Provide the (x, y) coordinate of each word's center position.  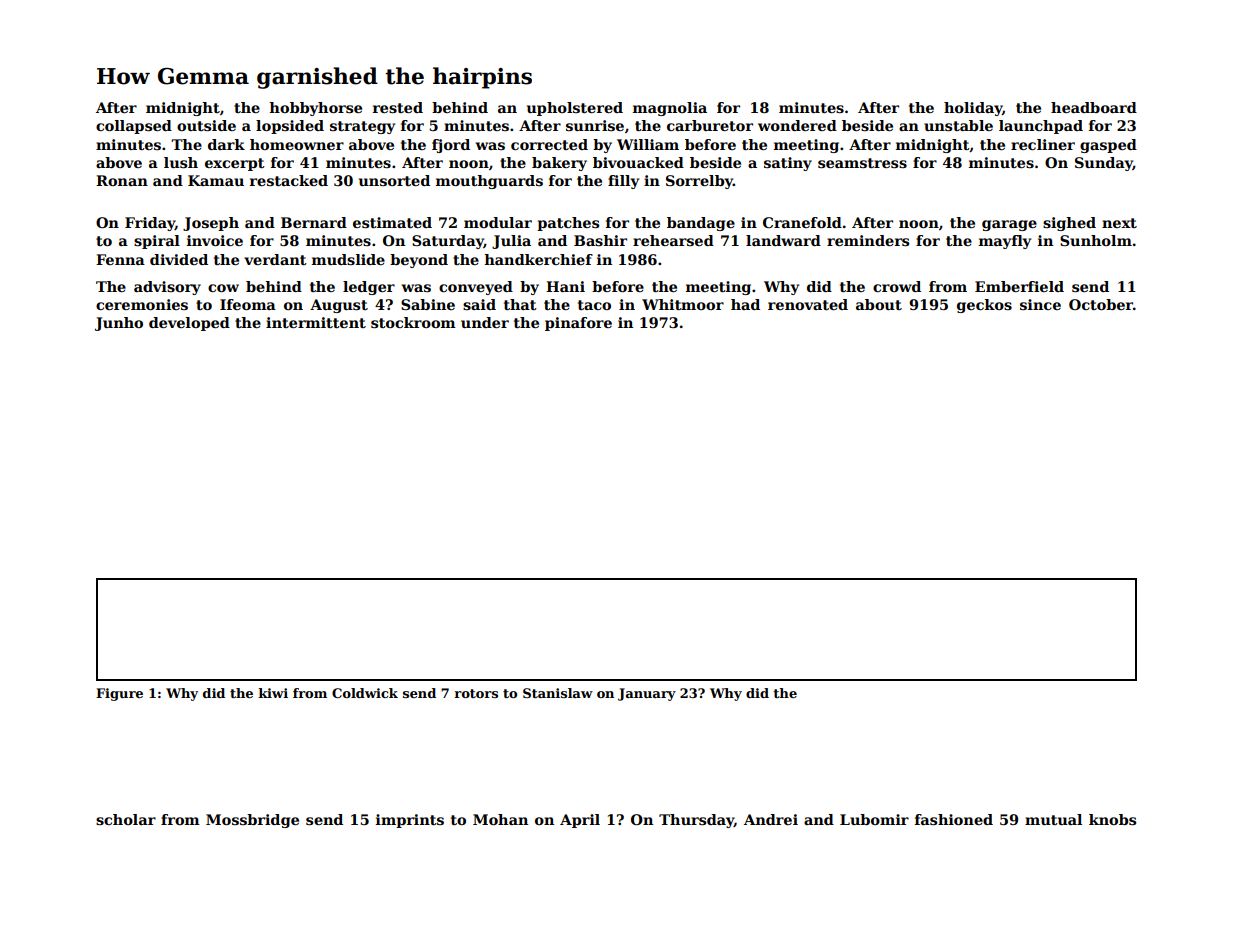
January (647, 694)
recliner (1043, 144)
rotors (476, 693)
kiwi (273, 693)
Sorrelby (699, 182)
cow (223, 288)
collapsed (134, 127)
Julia (511, 242)
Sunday (1104, 164)
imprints (410, 821)
